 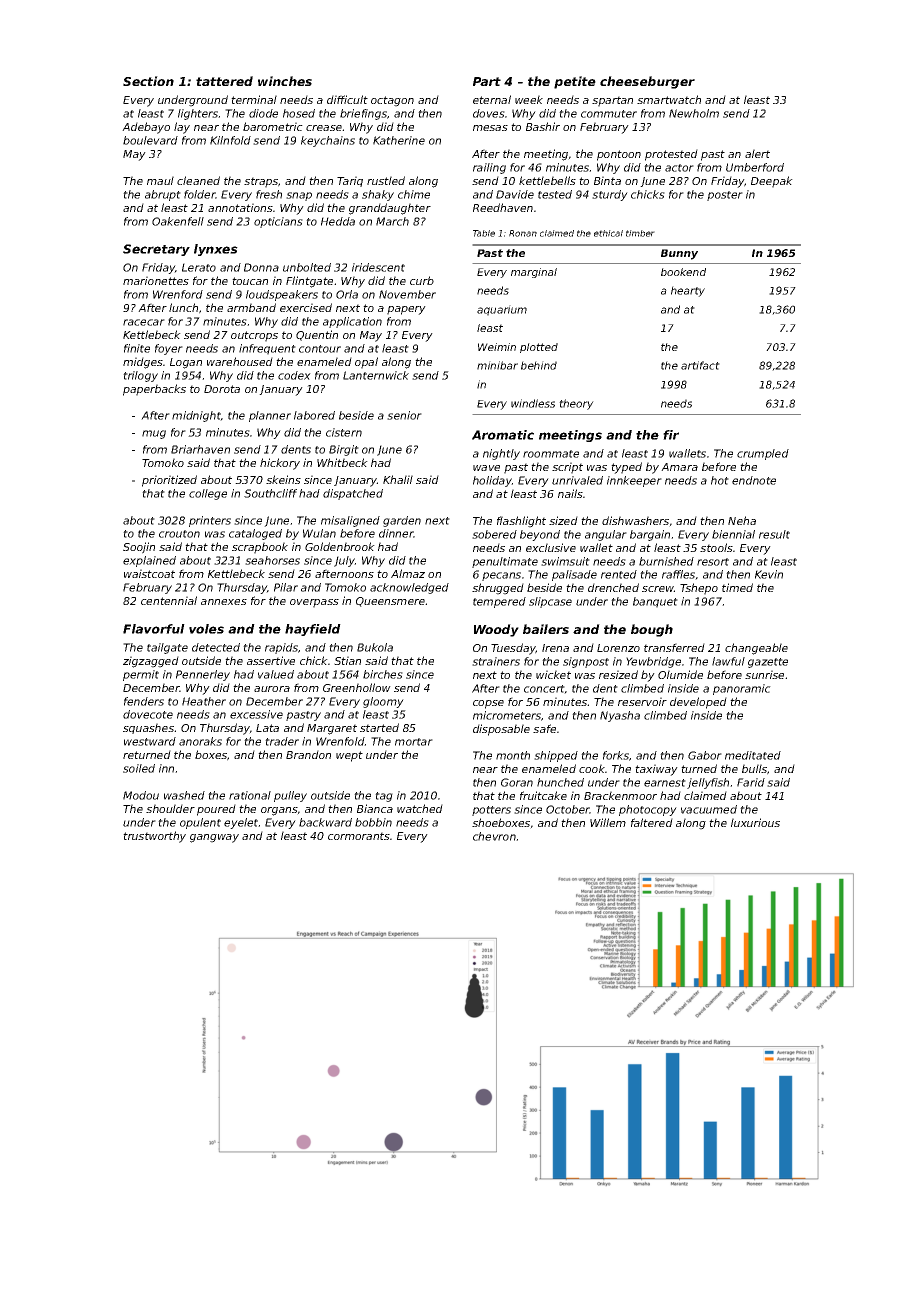 I want to click on Weimin, so click(x=497, y=347).
